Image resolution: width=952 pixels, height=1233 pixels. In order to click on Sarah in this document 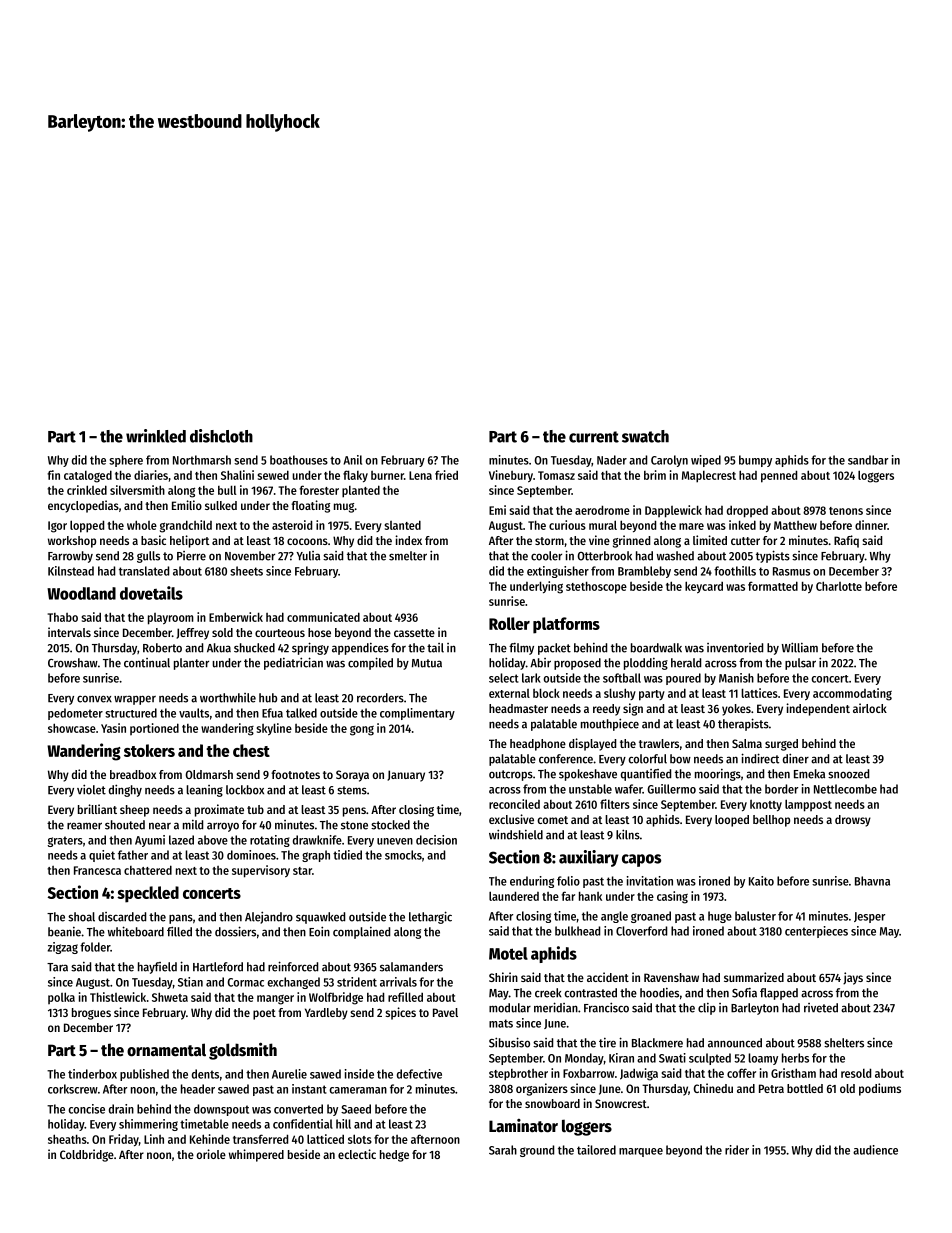, I will do `click(503, 1150)`.
